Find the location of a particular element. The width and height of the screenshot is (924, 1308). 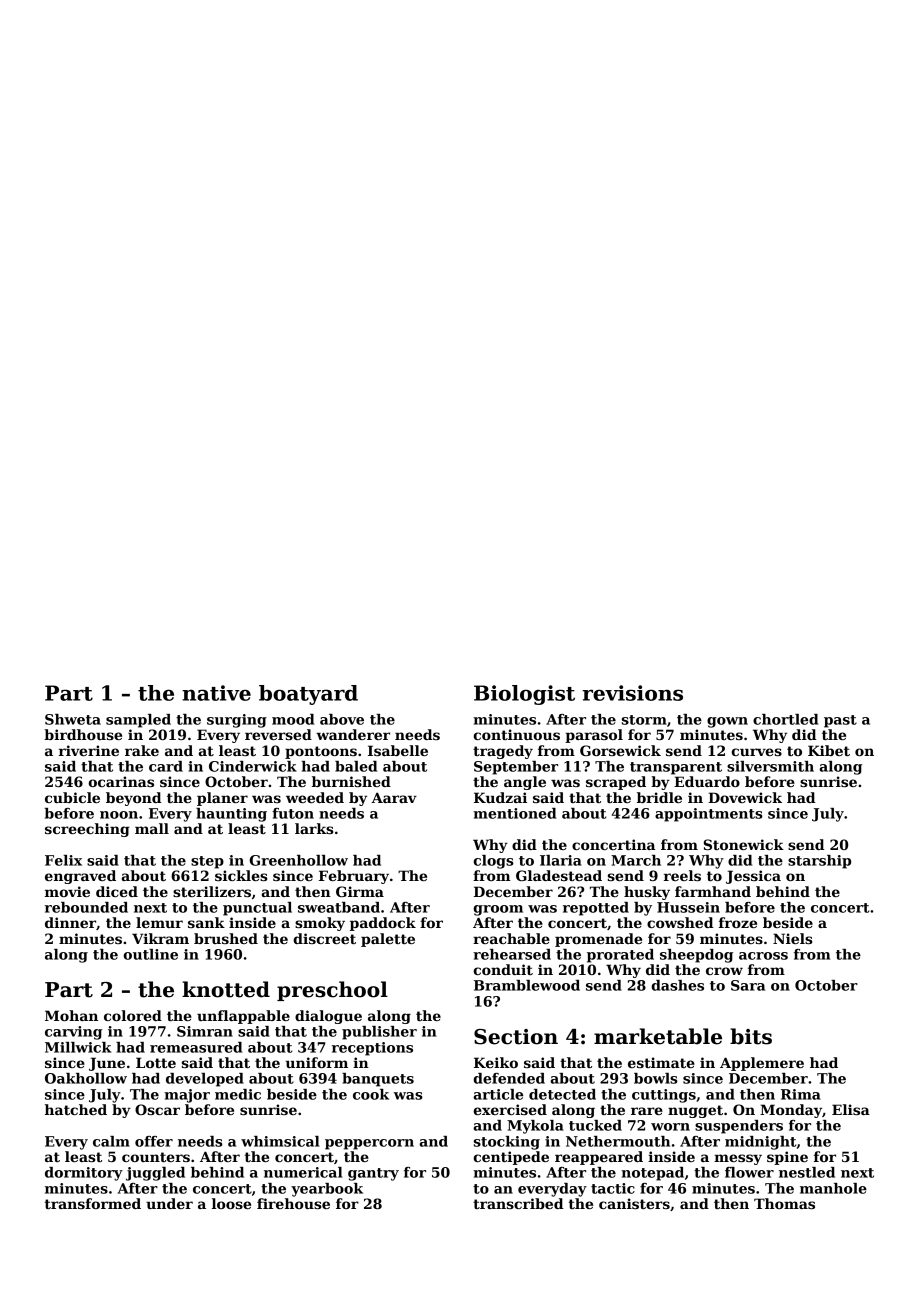

yearbook is located at coordinates (327, 1190).
